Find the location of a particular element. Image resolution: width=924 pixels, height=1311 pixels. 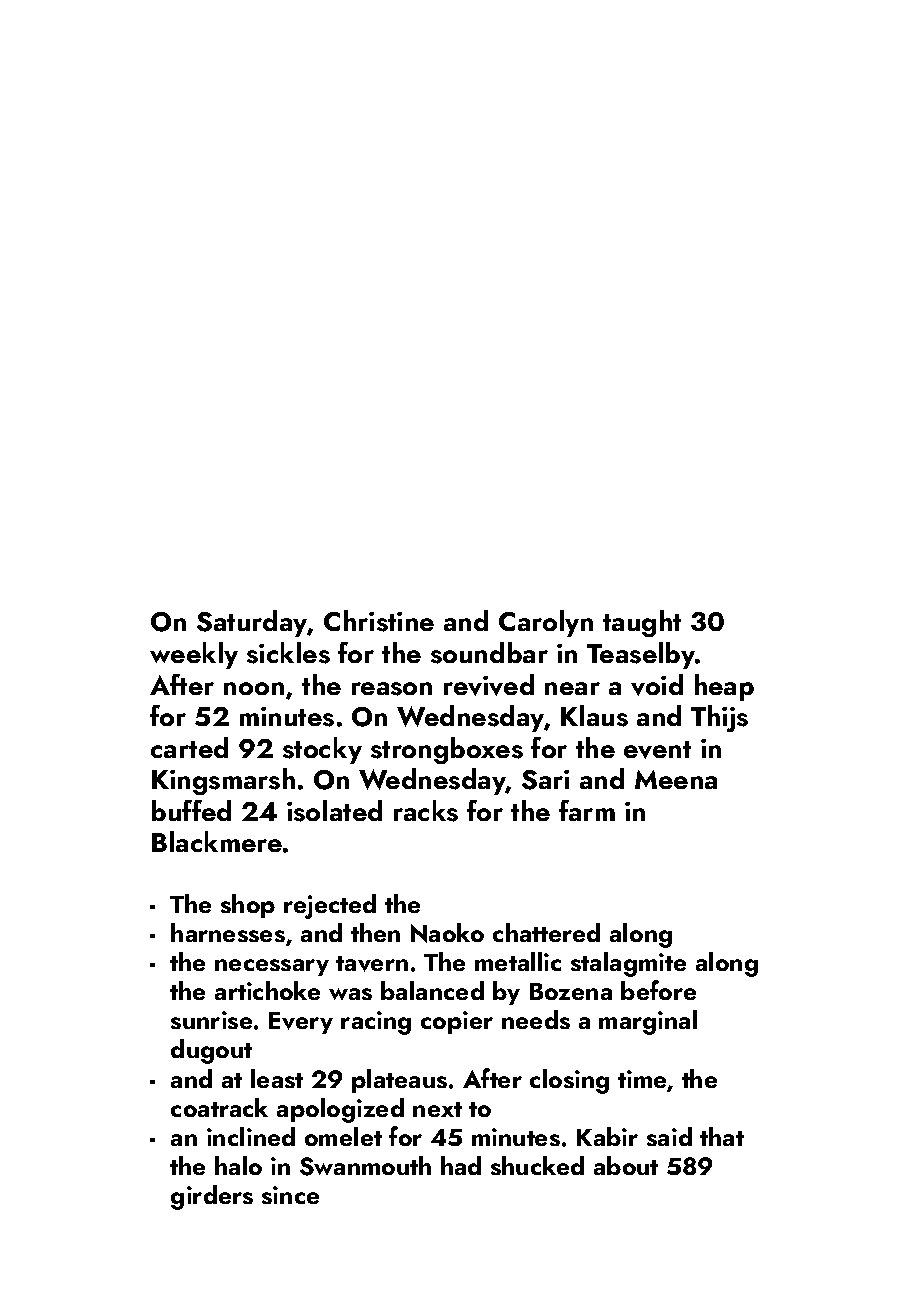

since is located at coordinates (290, 1195).
